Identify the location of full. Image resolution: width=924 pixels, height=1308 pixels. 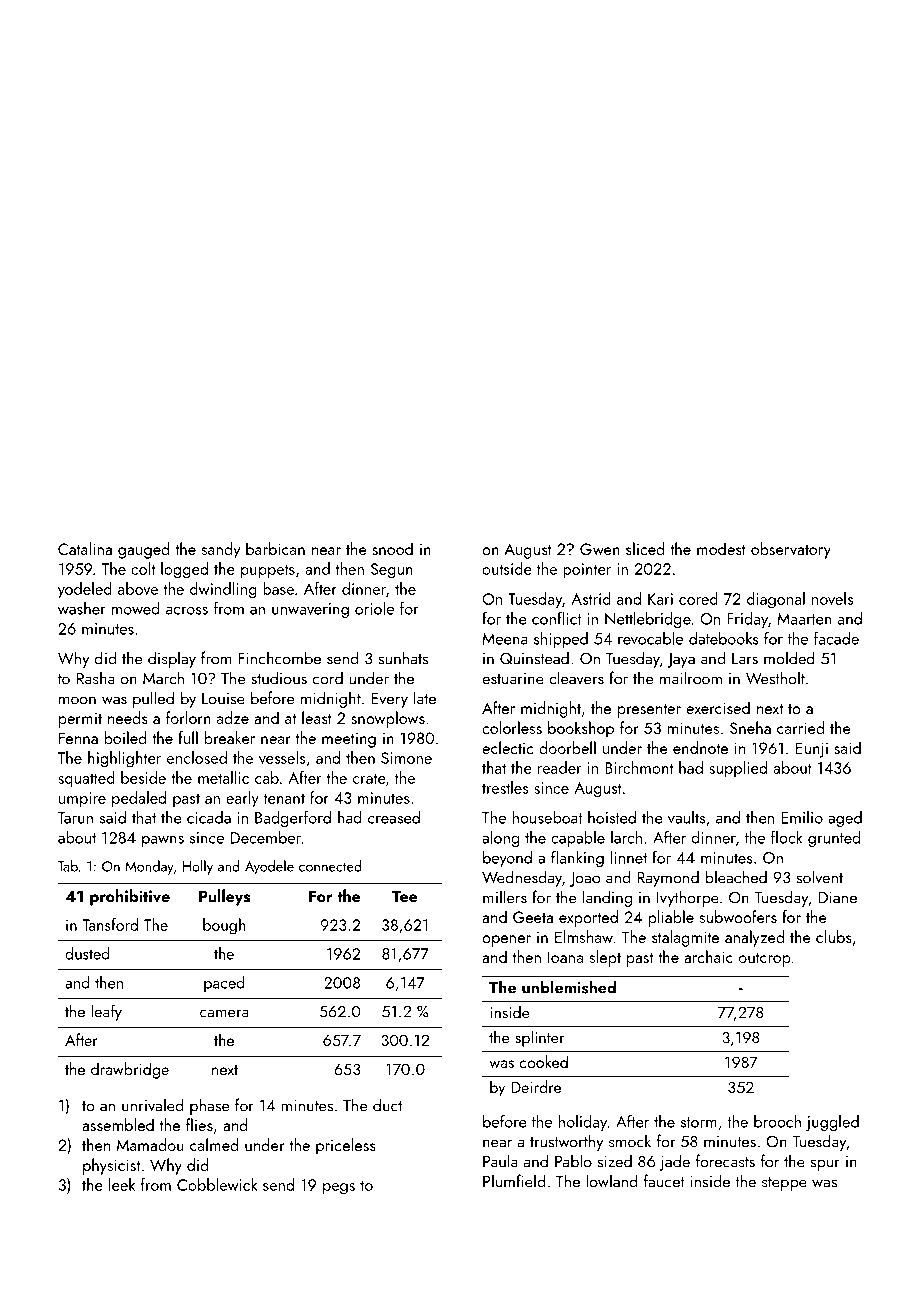
(188, 737).
